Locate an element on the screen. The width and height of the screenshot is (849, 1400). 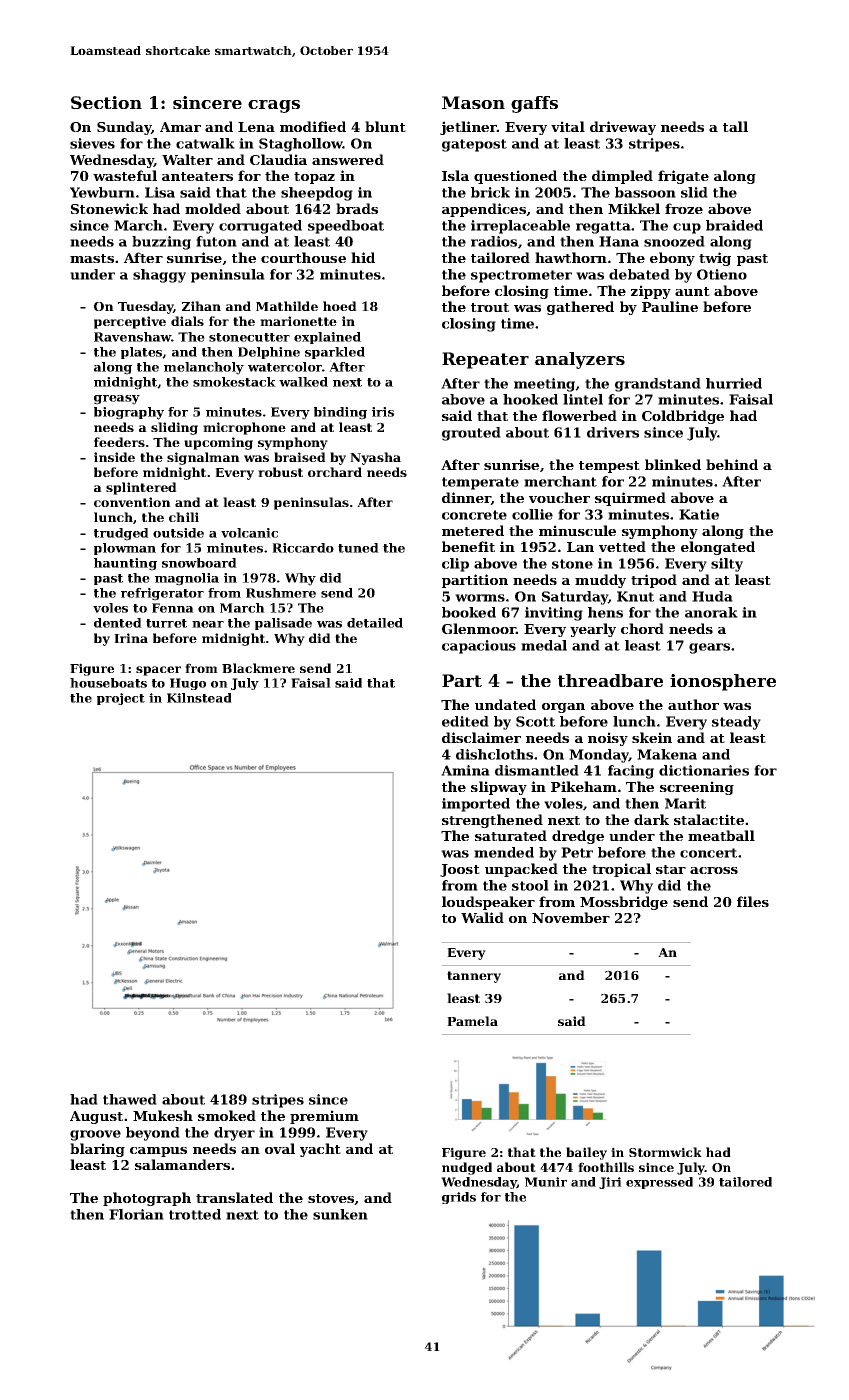
buzzing is located at coordinates (161, 243).
